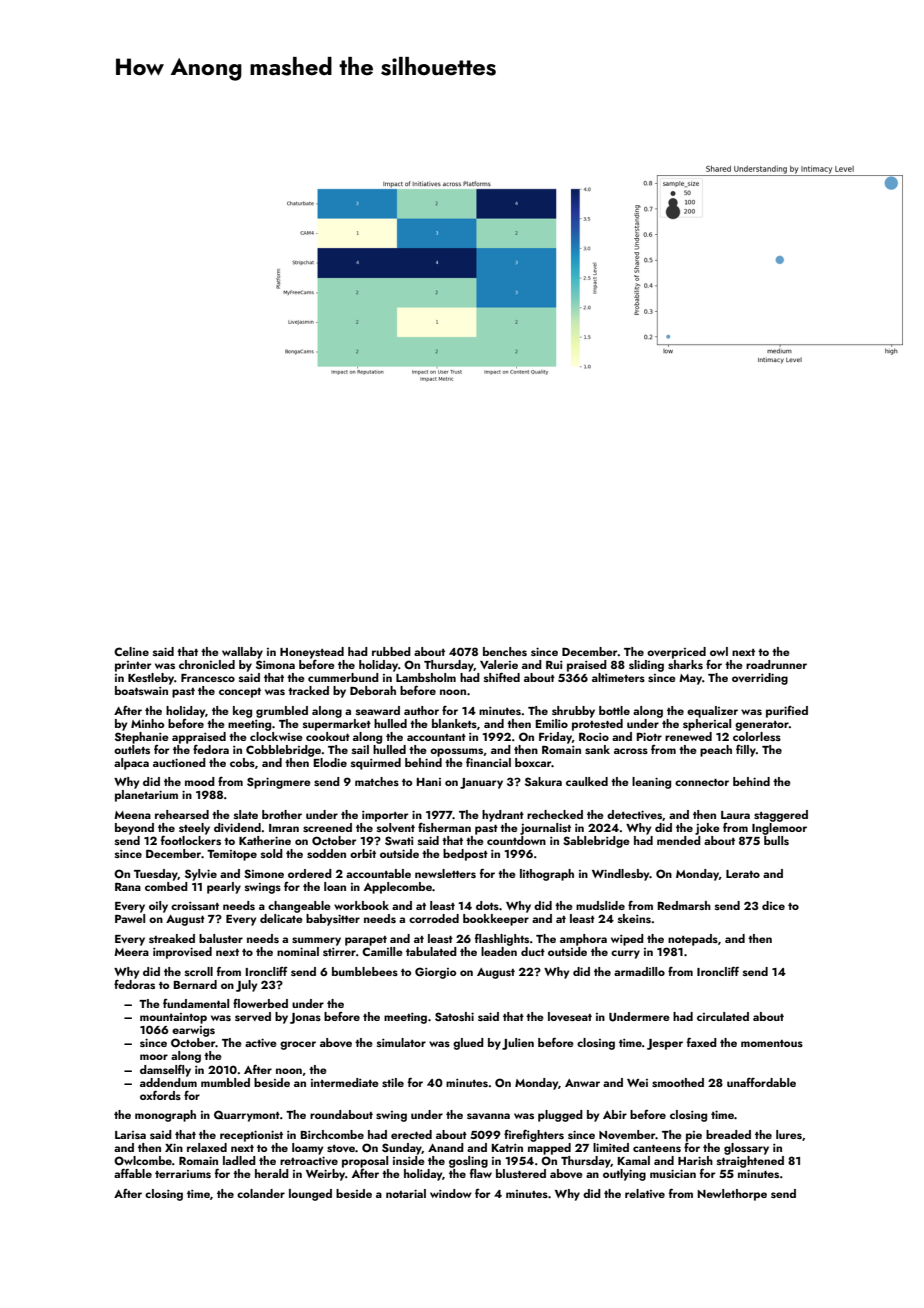  What do you see at coordinates (646, 666) in the screenshot?
I see `sliding` at bounding box center [646, 666].
